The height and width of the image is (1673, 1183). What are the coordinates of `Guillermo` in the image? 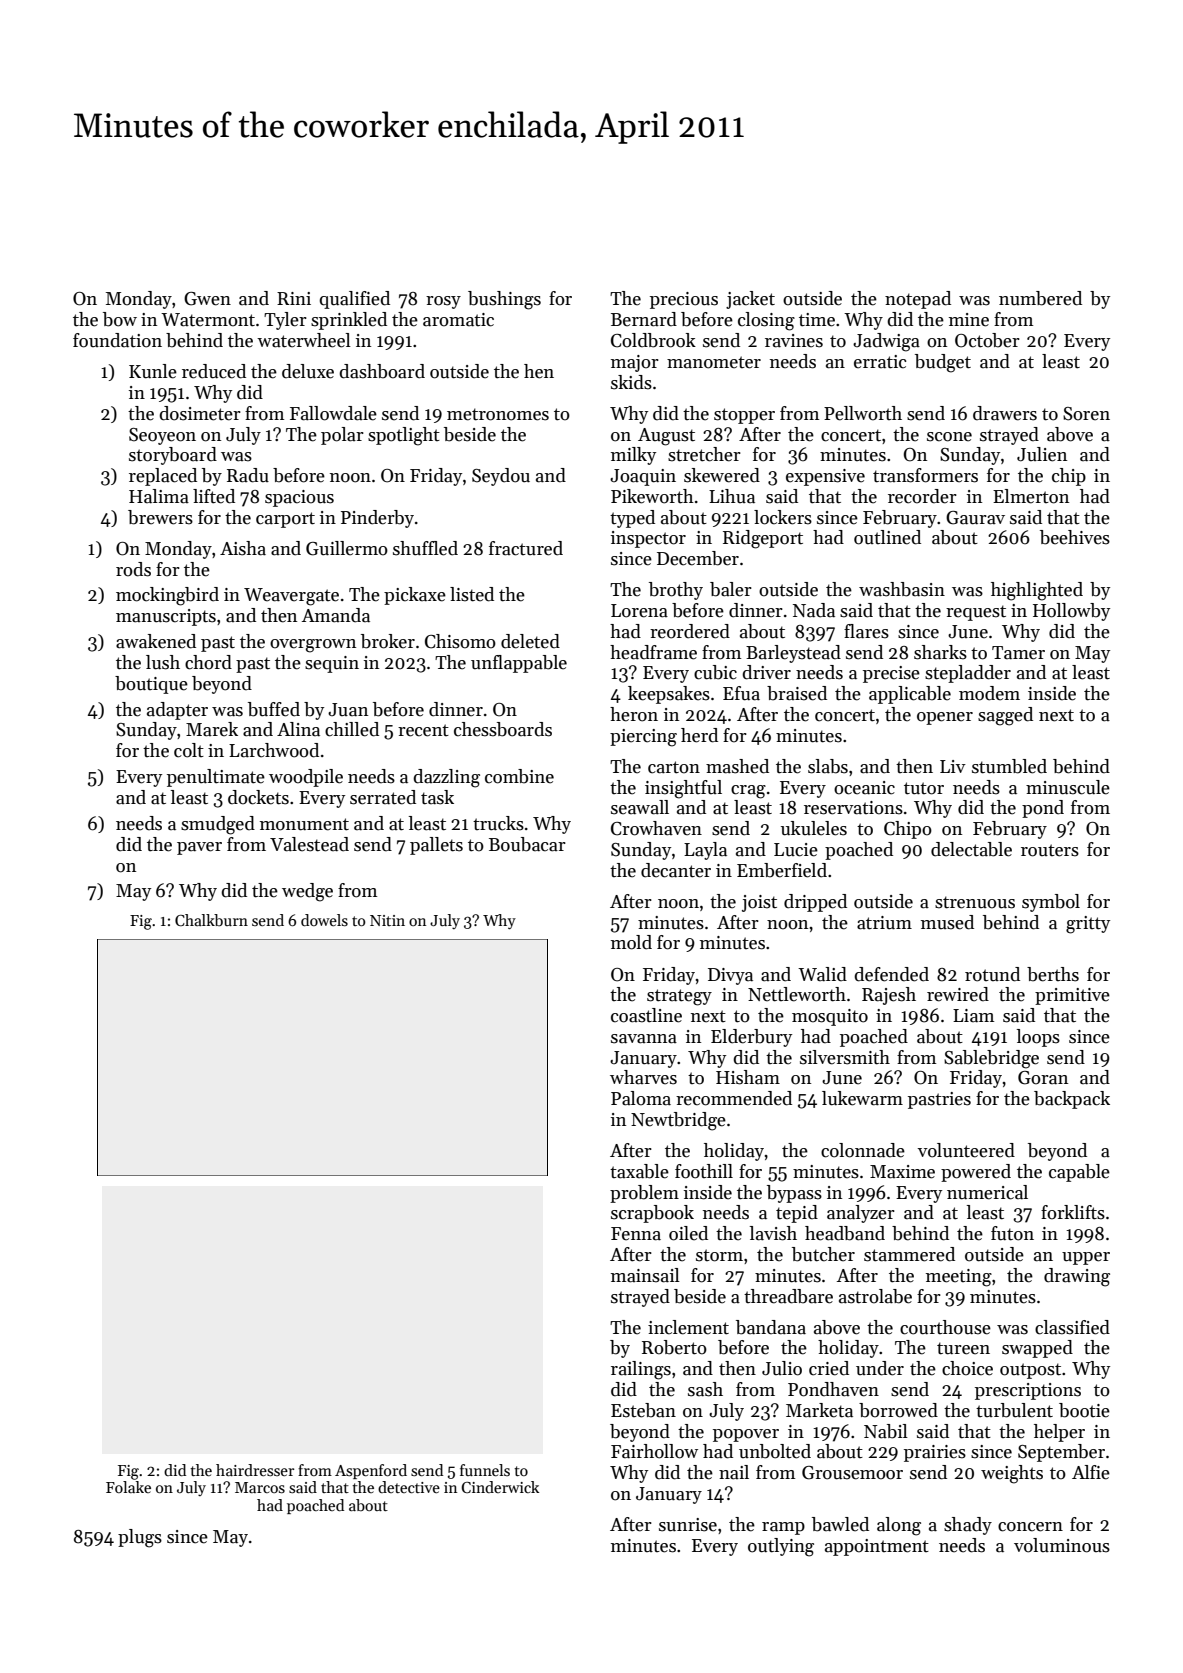 It's located at (347, 548).
